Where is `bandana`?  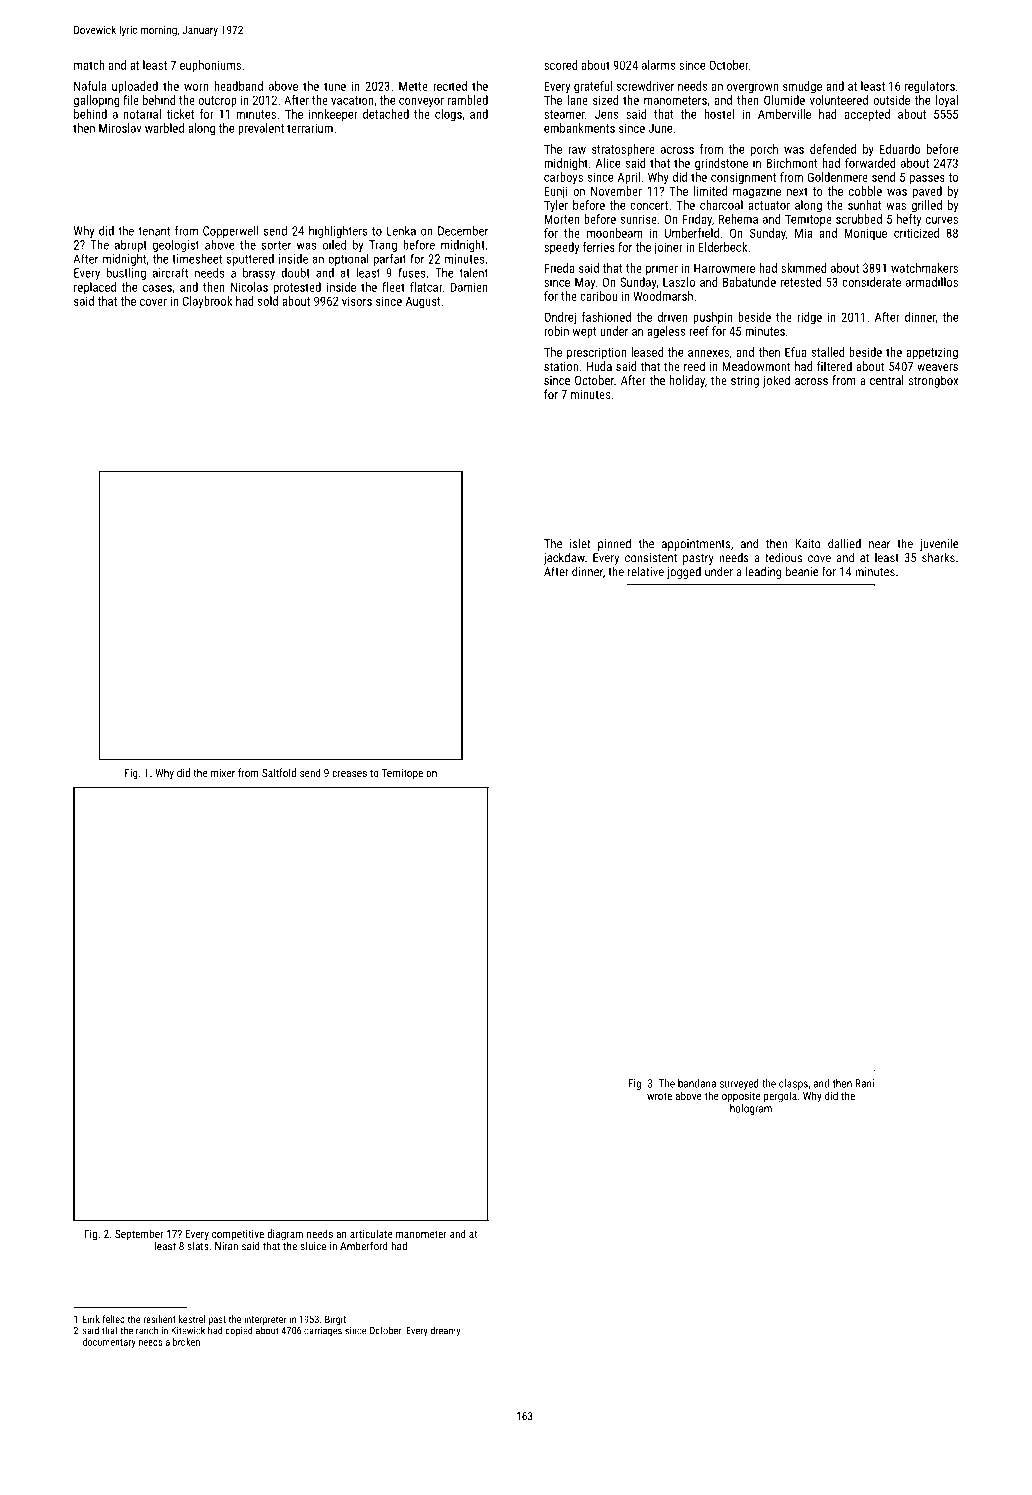 bandana is located at coordinates (697, 1083).
